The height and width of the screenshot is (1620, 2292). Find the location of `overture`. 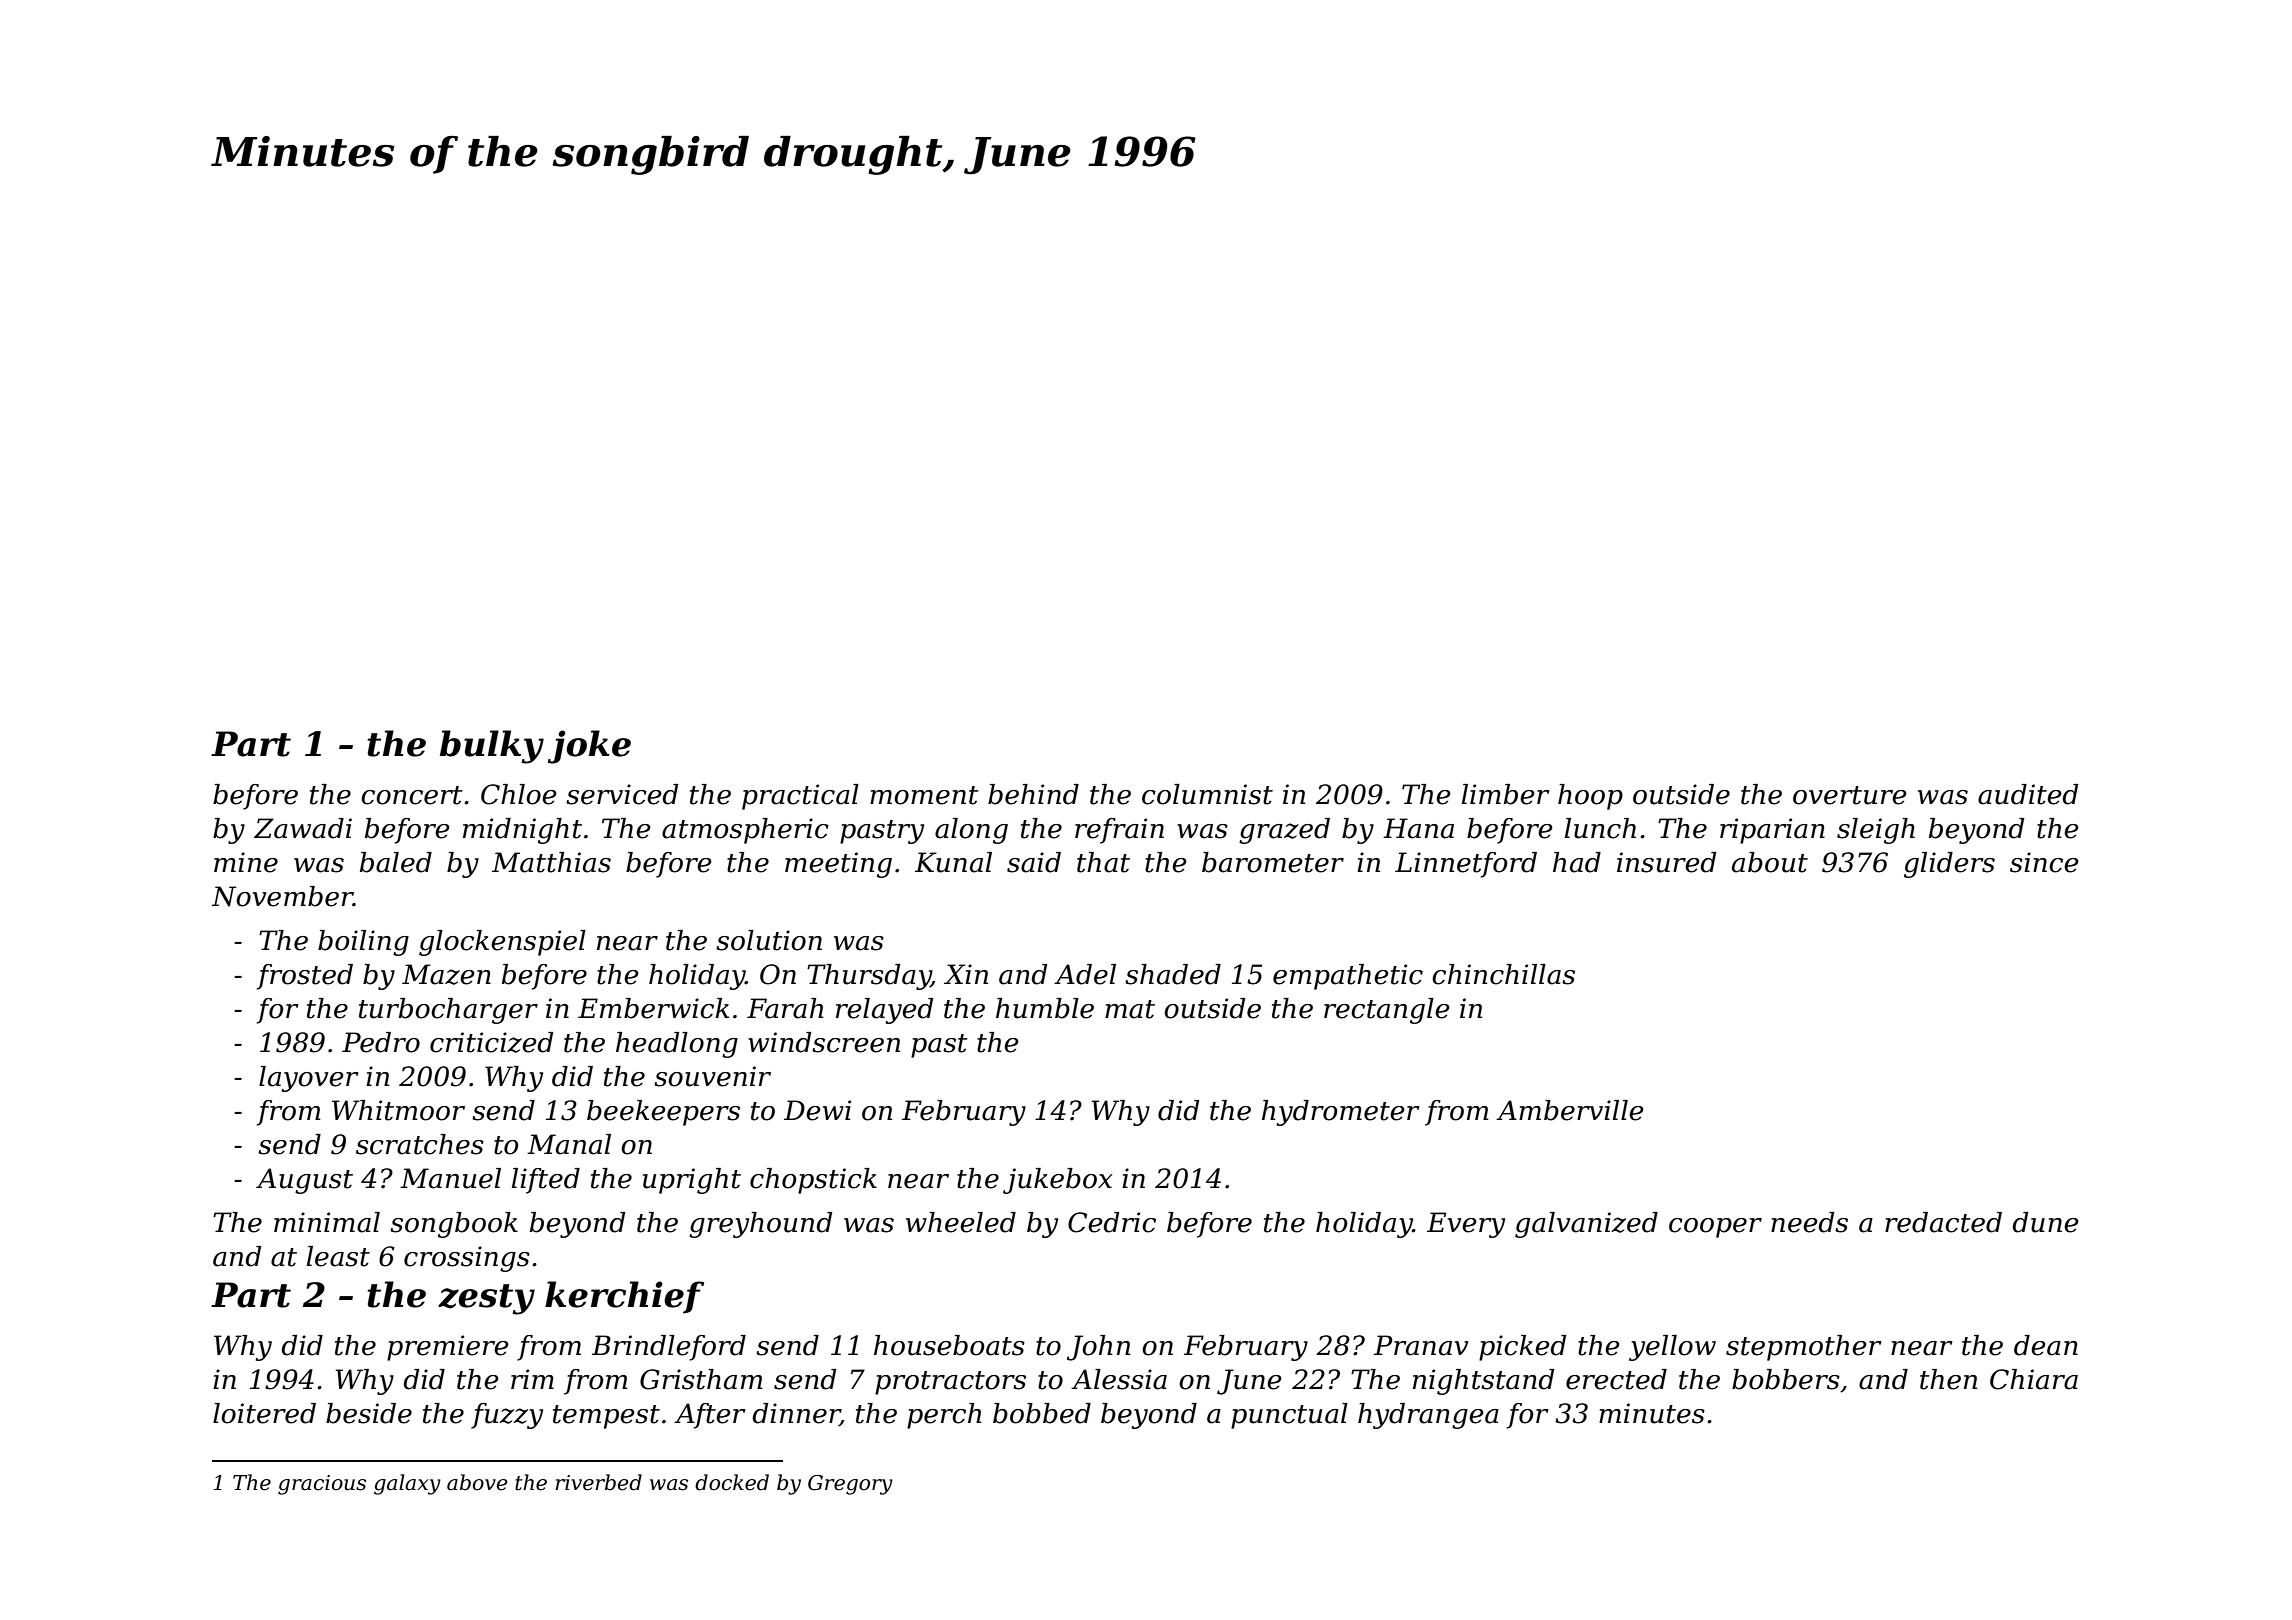

overture is located at coordinates (1850, 795).
